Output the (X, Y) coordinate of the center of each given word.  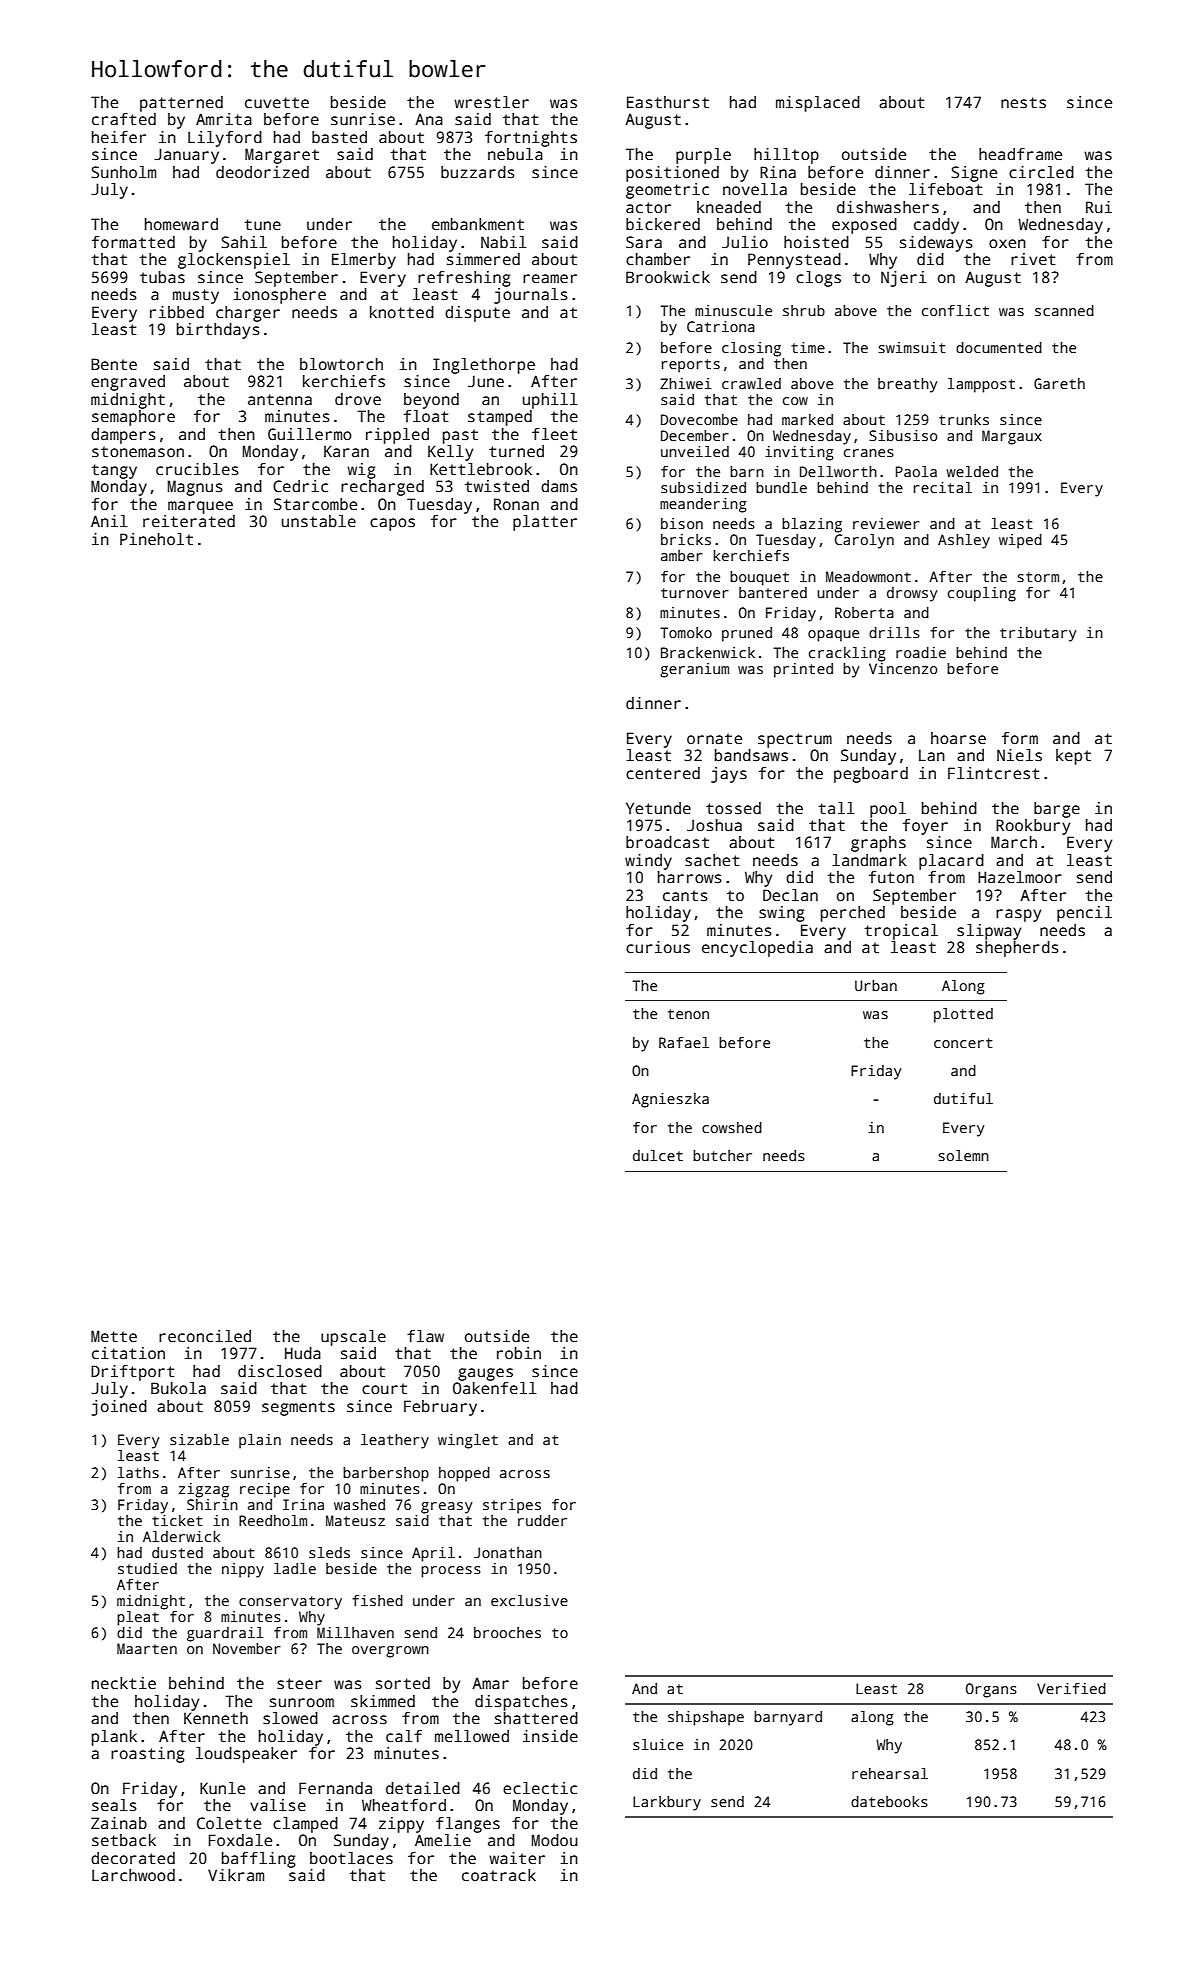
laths (138, 1472)
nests (1023, 103)
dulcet (658, 1155)
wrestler (491, 102)
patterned (181, 104)
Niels (1019, 755)
